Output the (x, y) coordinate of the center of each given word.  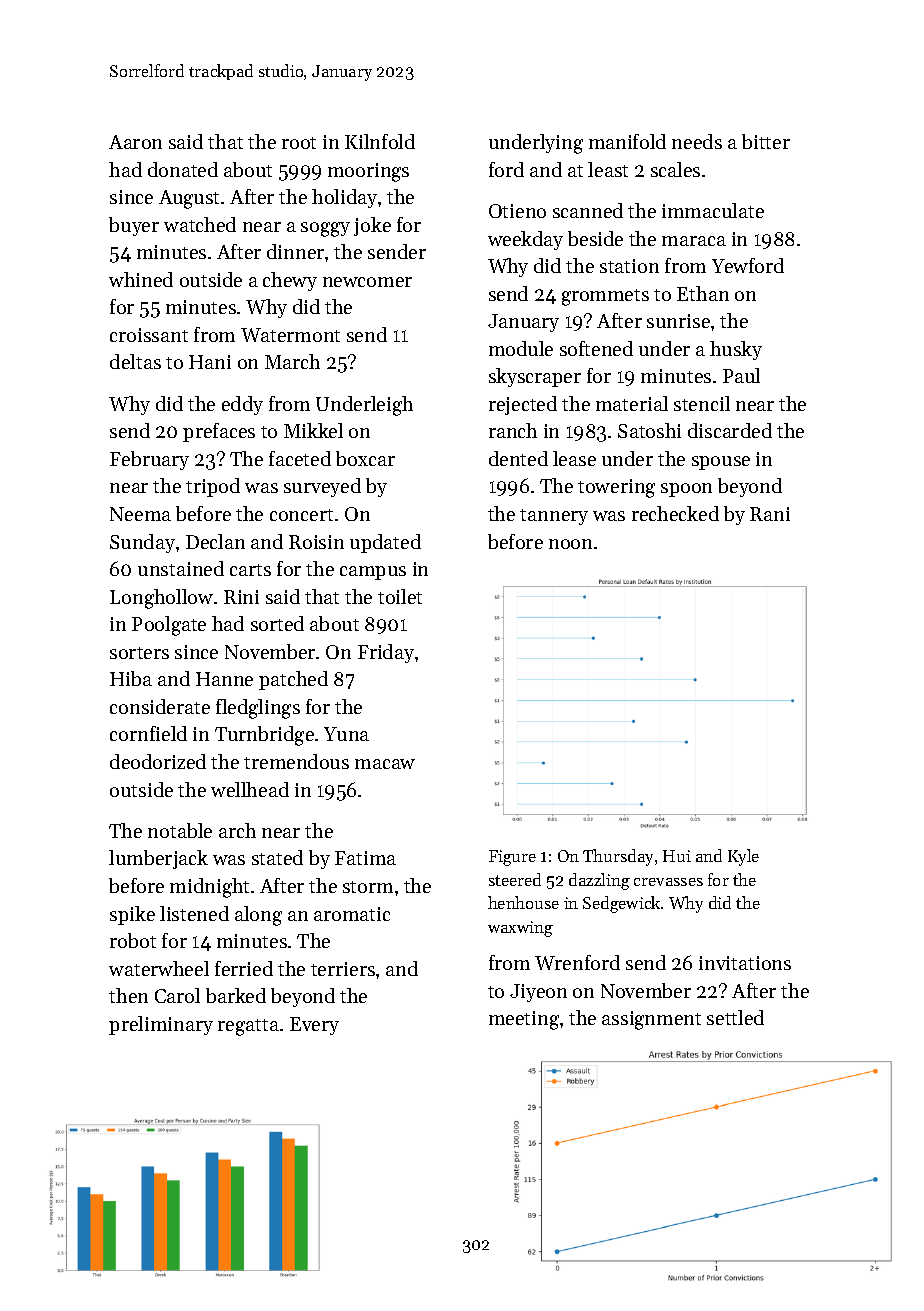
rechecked (675, 513)
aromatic (352, 914)
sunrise (678, 321)
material (632, 403)
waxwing (520, 929)
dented (518, 458)
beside (595, 238)
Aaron (135, 142)
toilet (400, 596)
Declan (215, 541)
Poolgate (169, 626)
